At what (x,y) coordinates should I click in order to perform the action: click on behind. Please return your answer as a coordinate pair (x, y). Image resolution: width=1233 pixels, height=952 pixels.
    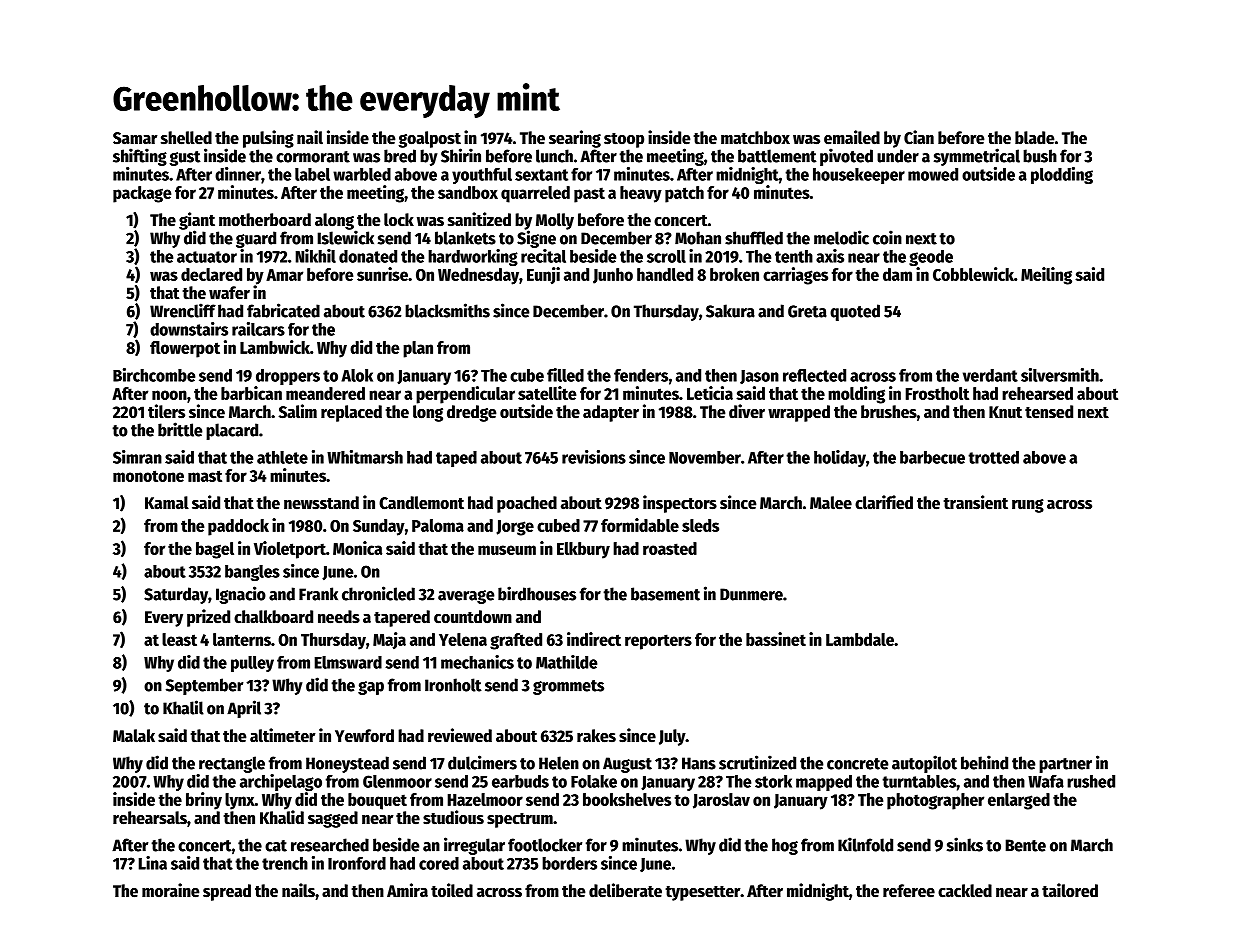
    Looking at the image, I should click on (984, 762).
